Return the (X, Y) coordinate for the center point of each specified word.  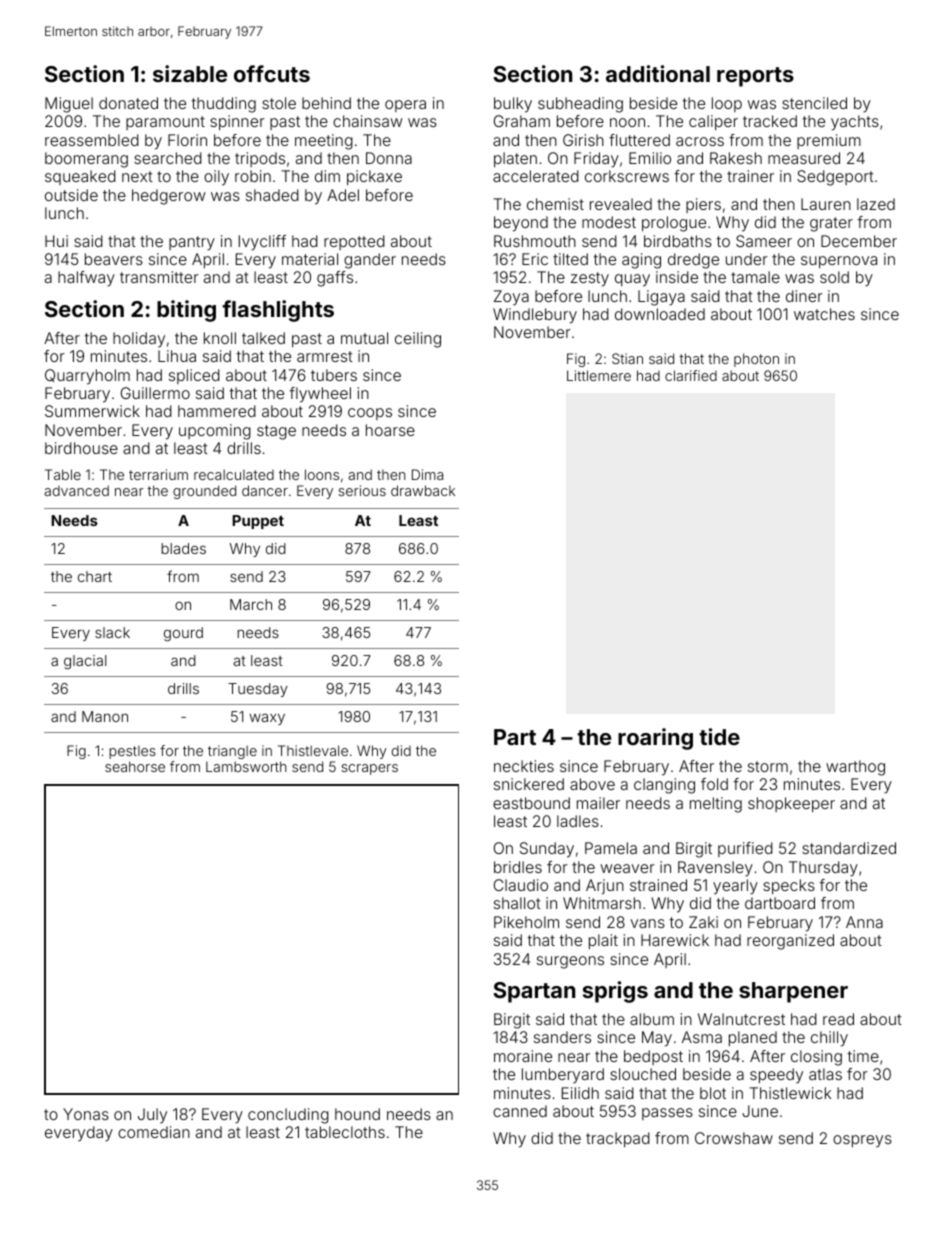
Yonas (86, 1114)
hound (357, 1114)
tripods (260, 159)
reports (755, 77)
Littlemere (599, 375)
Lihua (177, 356)
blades (183, 548)
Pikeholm (526, 922)
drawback (423, 490)
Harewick (675, 940)
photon (756, 360)
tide (719, 736)
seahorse (135, 766)
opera (405, 106)
